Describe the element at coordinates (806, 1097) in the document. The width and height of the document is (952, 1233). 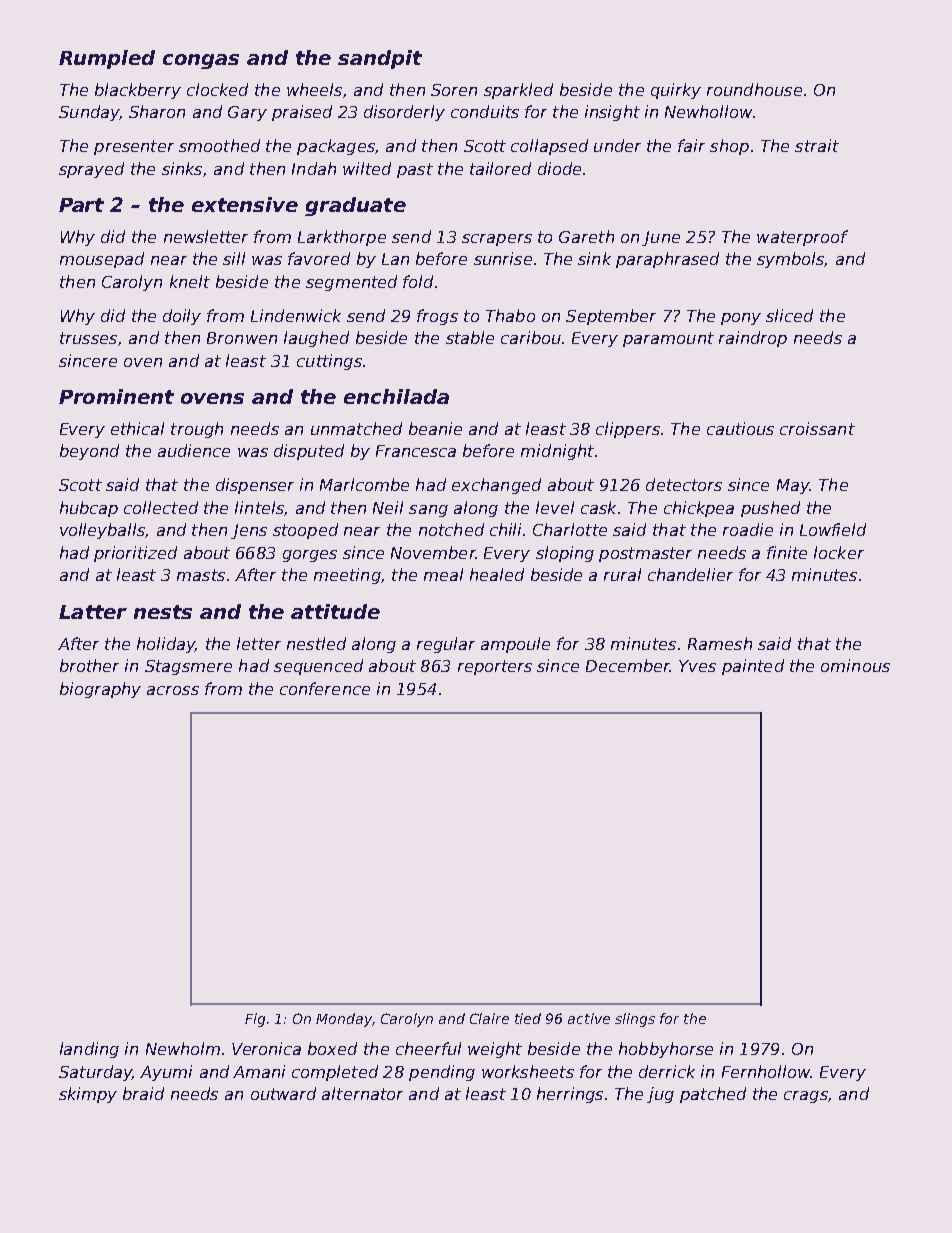
I see `crags` at that location.
